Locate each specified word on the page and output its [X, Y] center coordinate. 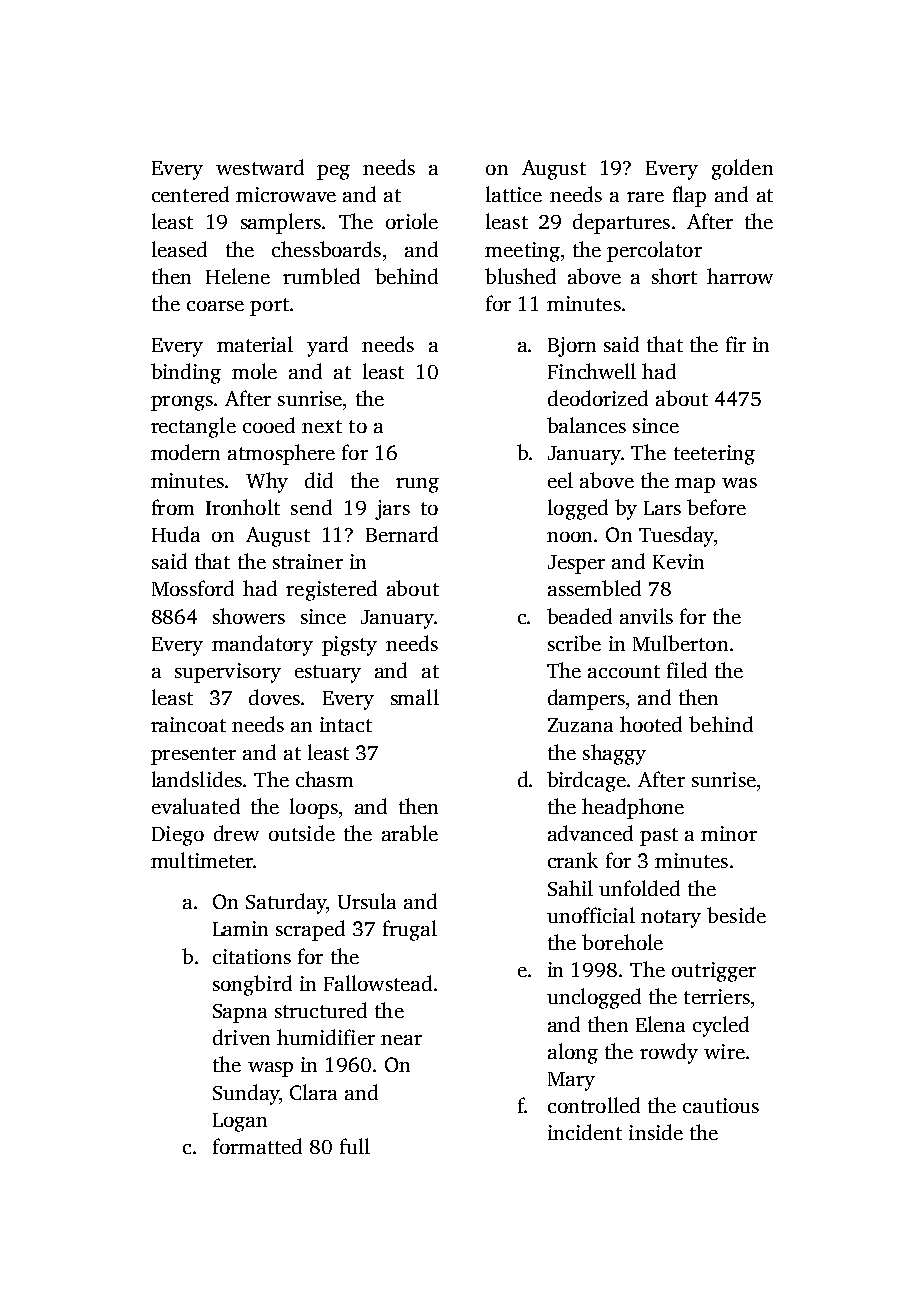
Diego [178, 836]
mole [254, 371]
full [355, 1146]
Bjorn [572, 347]
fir [736, 344]
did [319, 480]
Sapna [240, 1013]
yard [327, 346]
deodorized [598, 398]
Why [267, 482]
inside [656, 1132]
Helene [238, 276]
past [659, 837]
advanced [590, 833]
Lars [662, 508]
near [401, 1040]
